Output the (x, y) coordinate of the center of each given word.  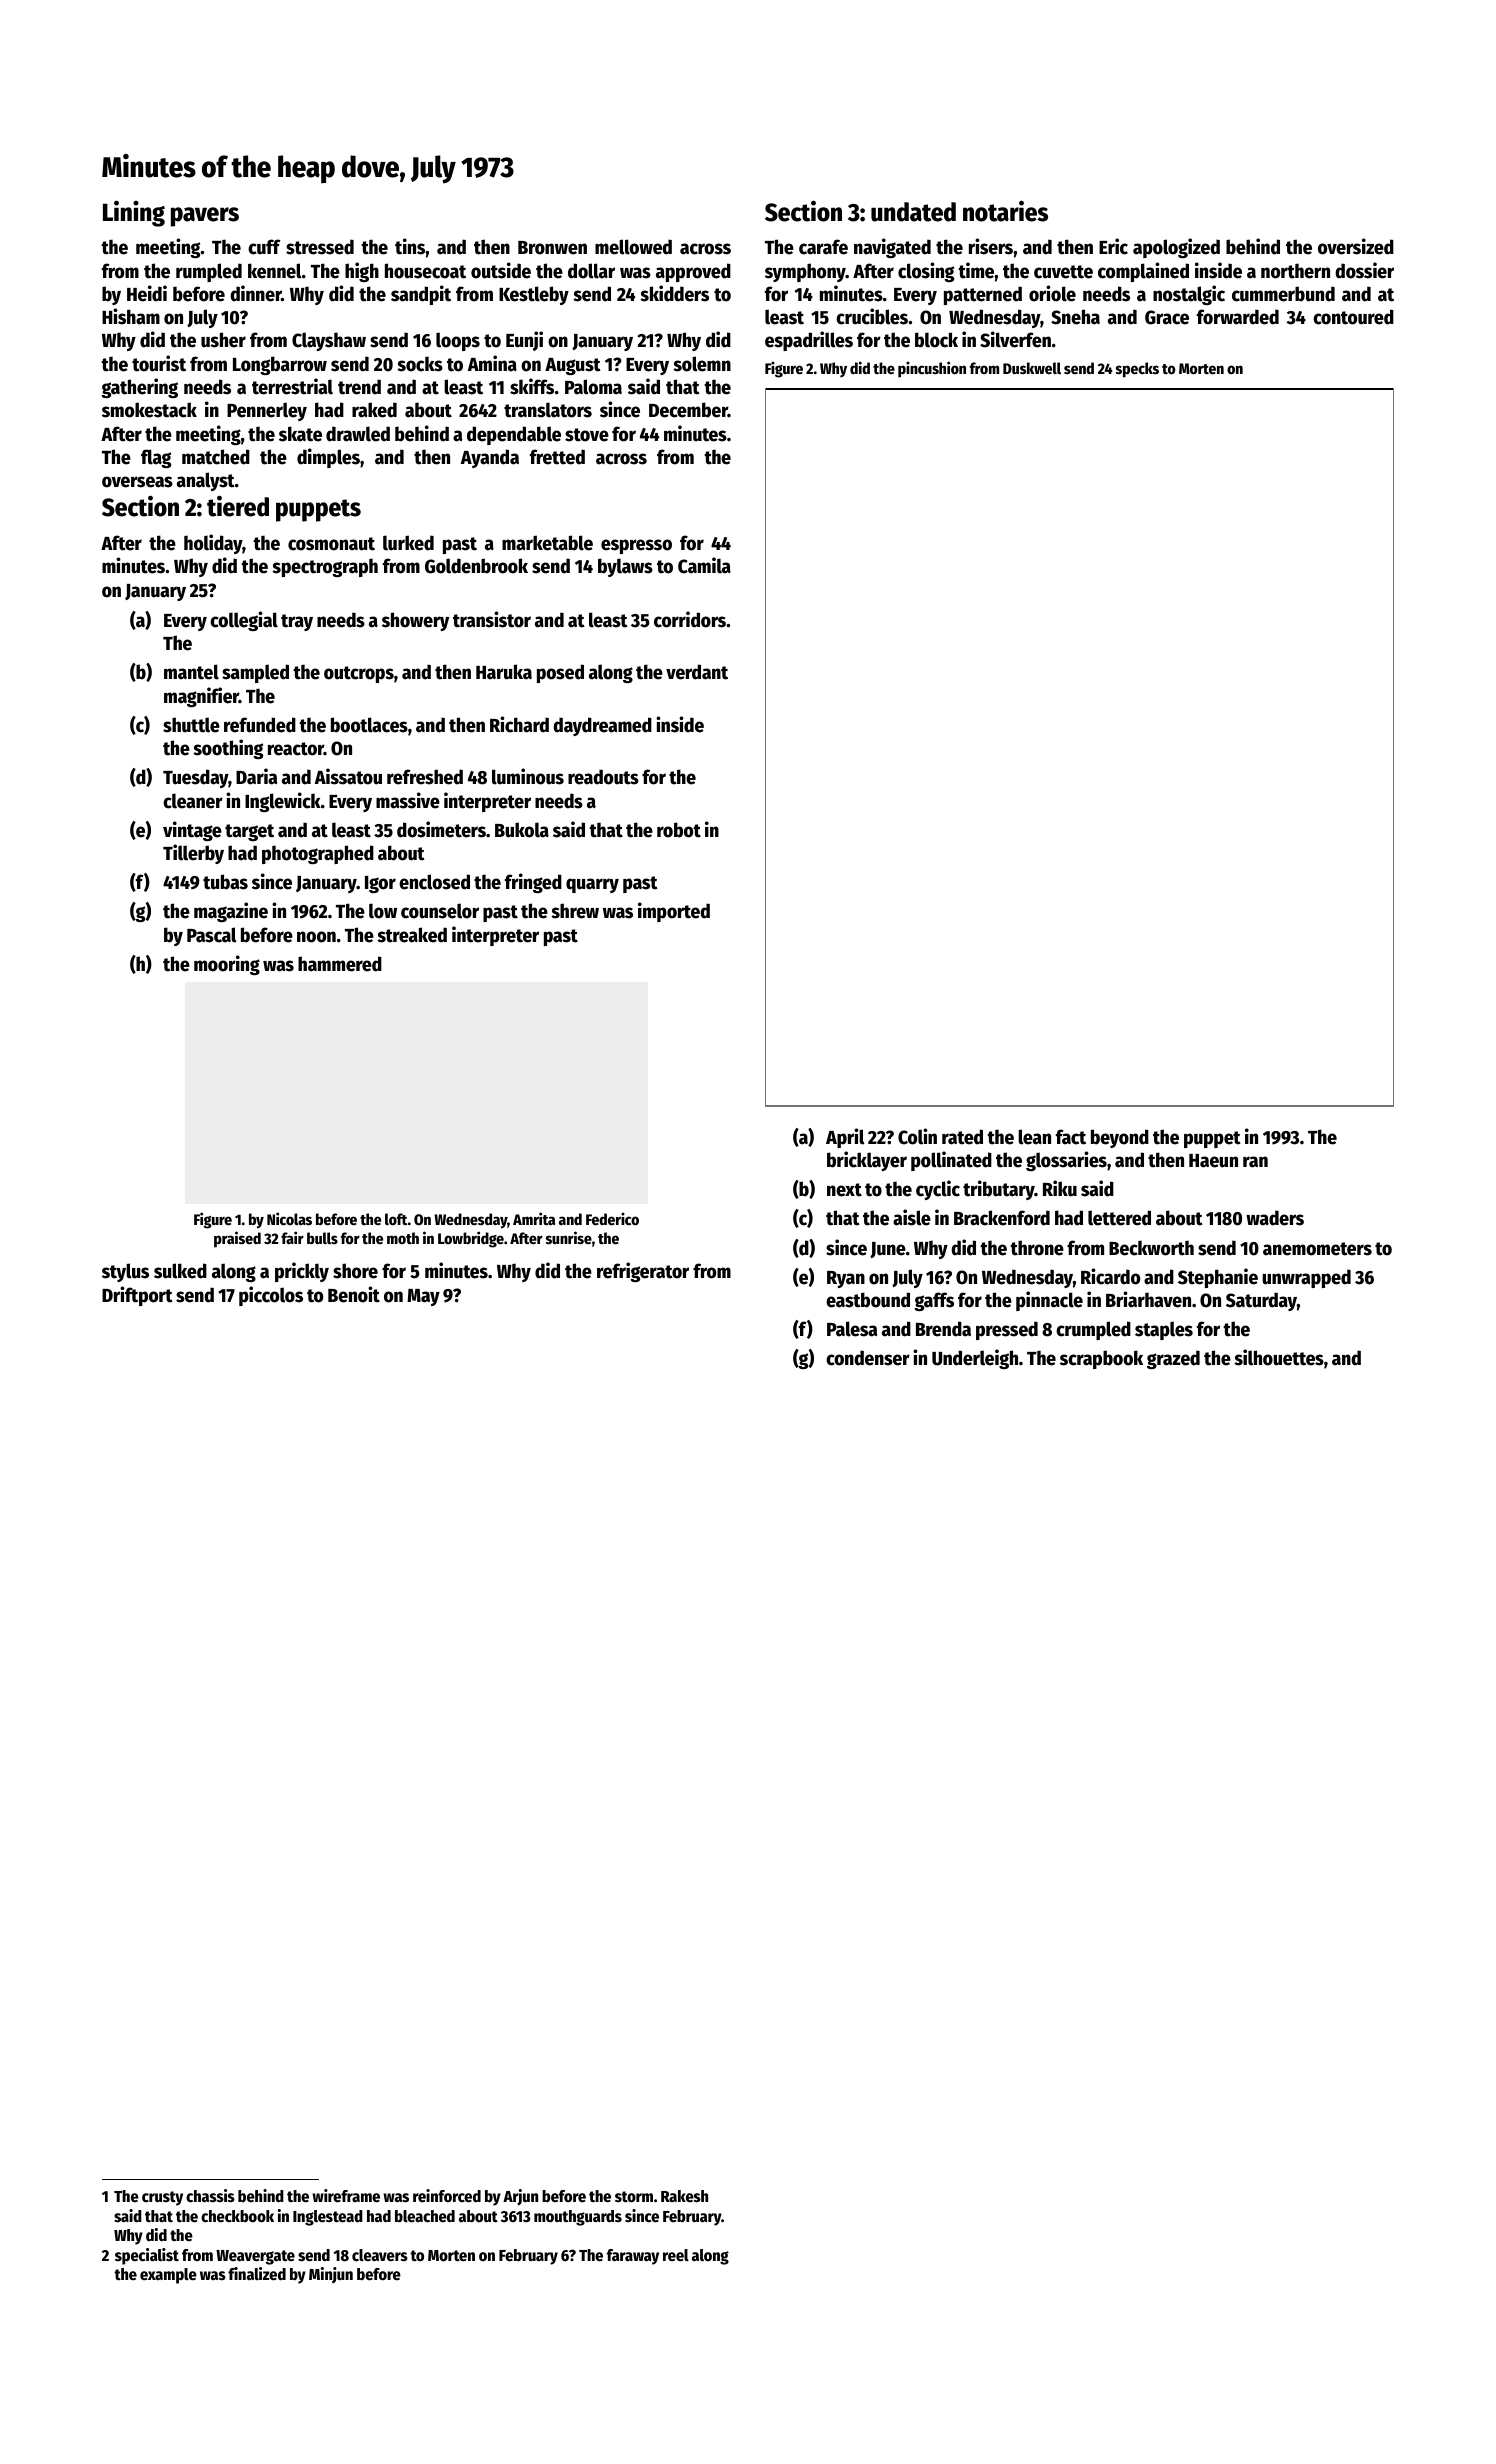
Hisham (131, 316)
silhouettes (1279, 1357)
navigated (892, 248)
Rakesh (684, 2196)
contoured (1353, 317)
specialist (147, 2256)
